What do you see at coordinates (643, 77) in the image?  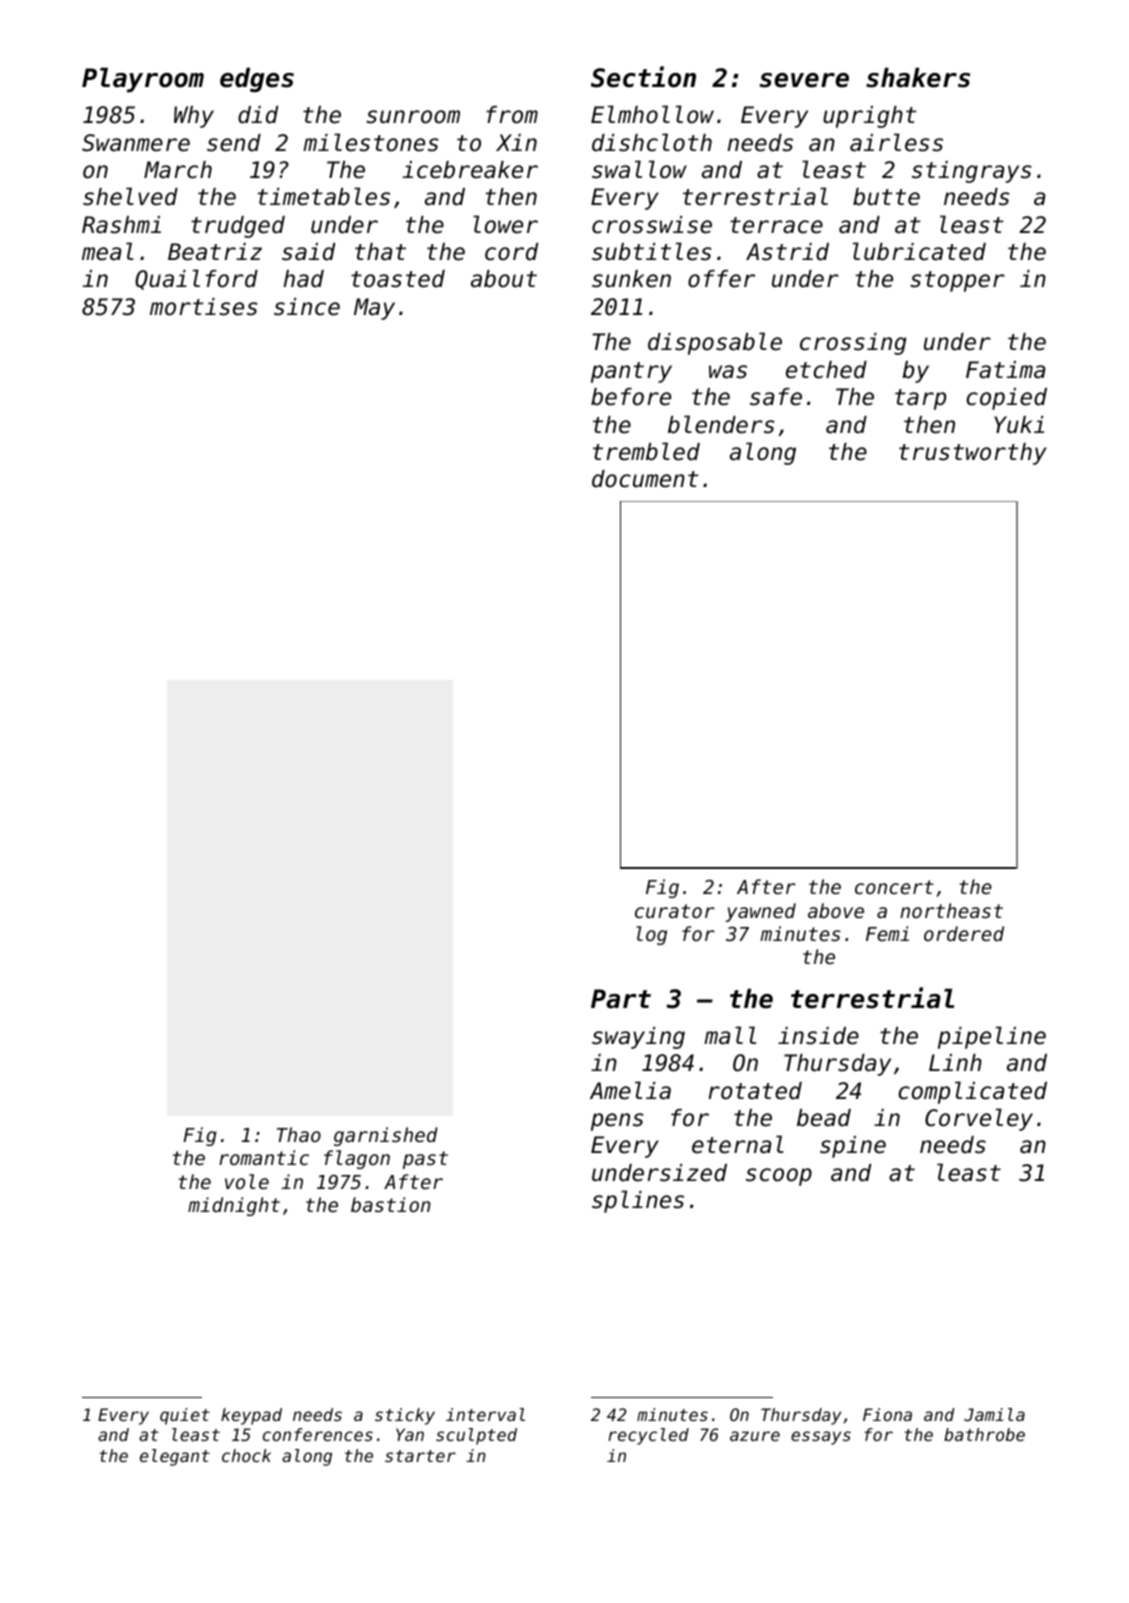 I see `Section` at bounding box center [643, 77].
